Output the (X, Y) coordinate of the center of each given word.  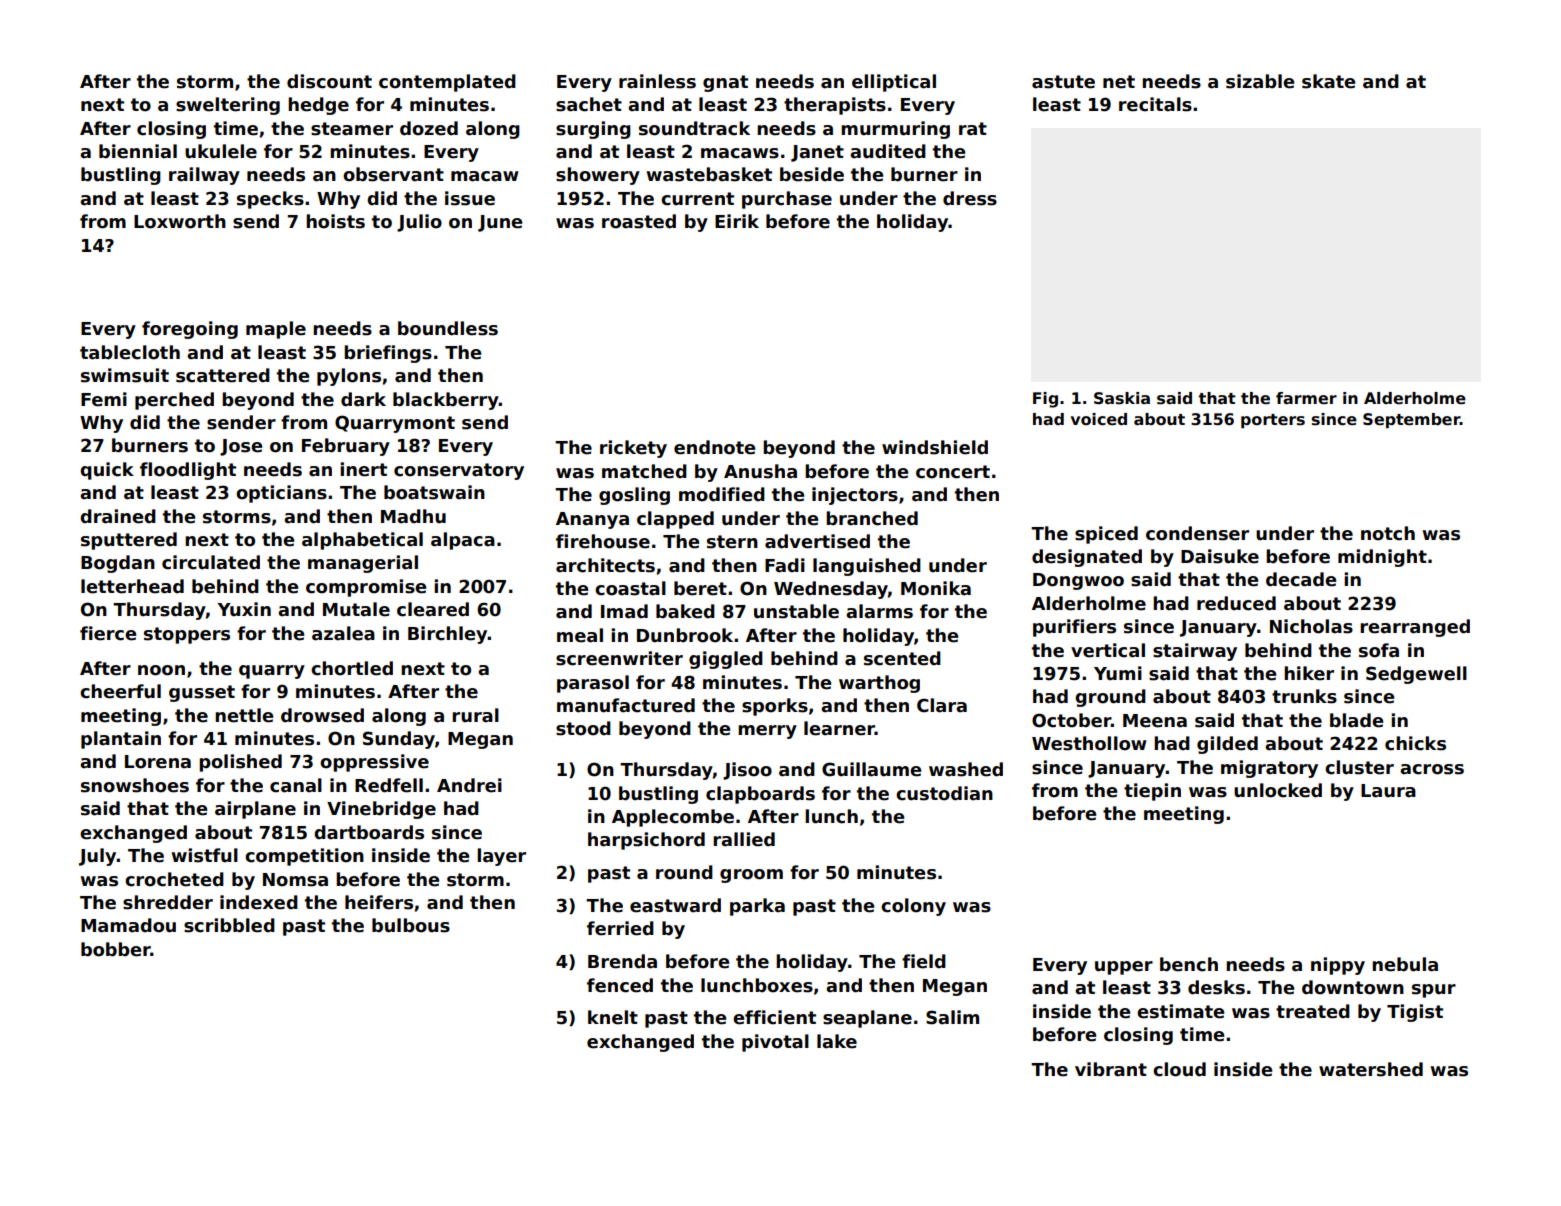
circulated (211, 562)
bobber (116, 949)
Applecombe (673, 818)
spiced (1106, 535)
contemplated (447, 83)
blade (1356, 720)
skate (1328, 81)
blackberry (446, 401)
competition (304, 857)
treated (1313, 1011)
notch (1388, 533)
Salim (952, 1017)
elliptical (894, 83)
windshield (935, 447)
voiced (1099, 419)
